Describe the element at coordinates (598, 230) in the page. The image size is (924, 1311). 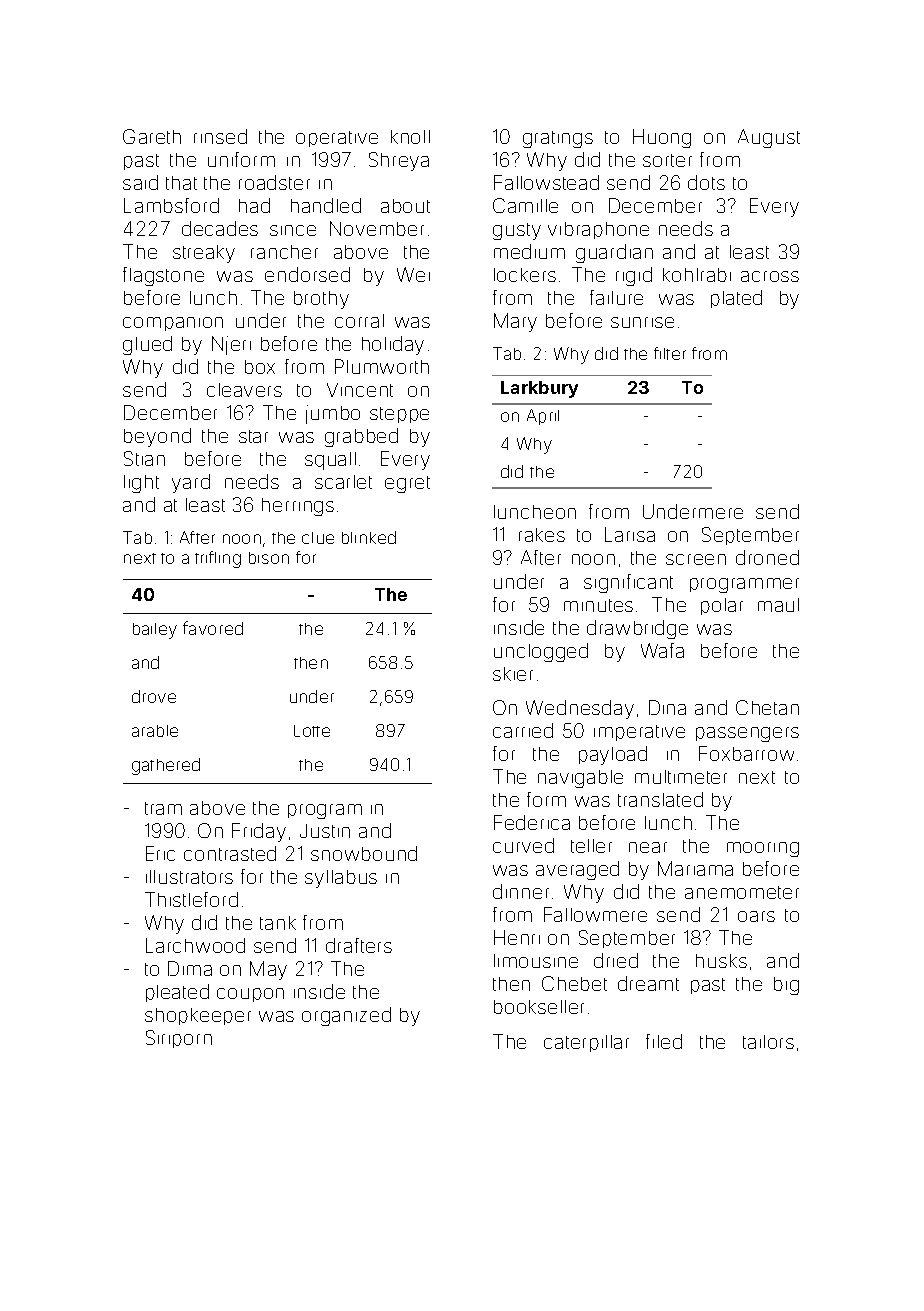
I see `vibraphone` at that location.
